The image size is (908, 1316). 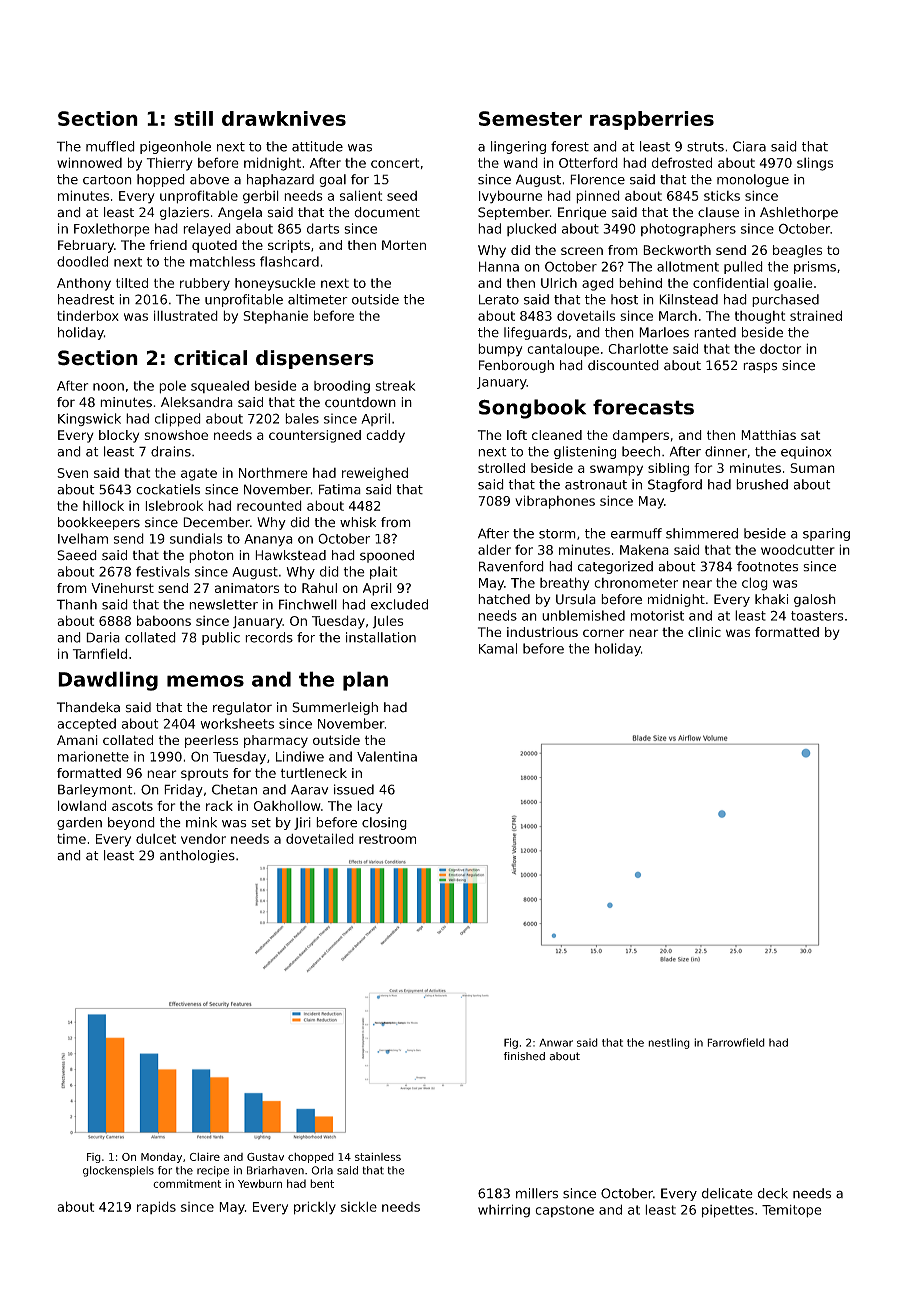 What do you see at coordinates (118, 1171) in the page?
I see `glockenspiels` at bounding box center [118, 1171].
